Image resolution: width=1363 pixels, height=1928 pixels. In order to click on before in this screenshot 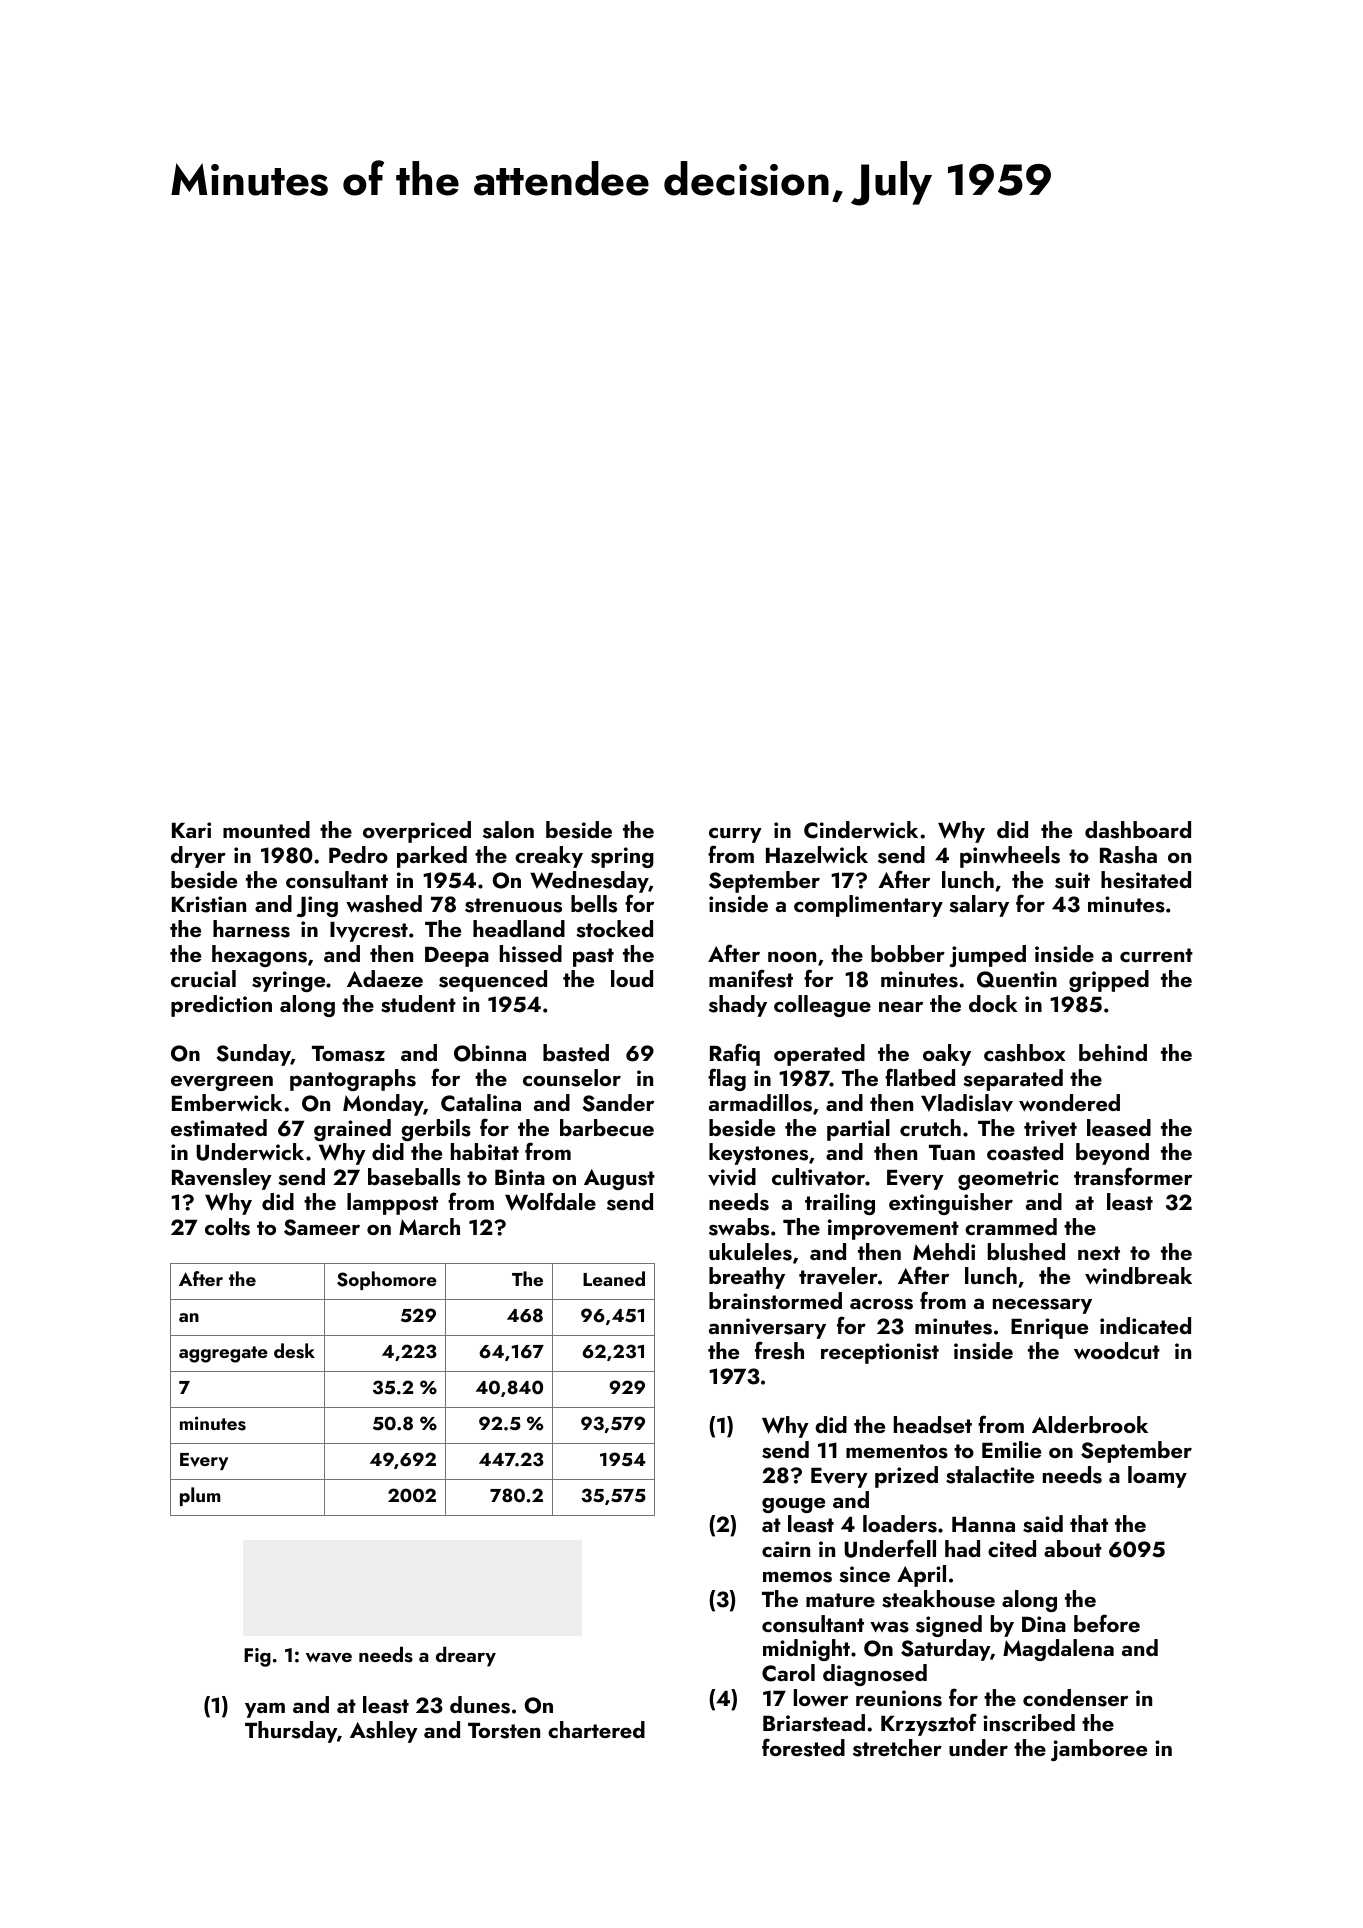, I will do `click(1107, 1623)`.
